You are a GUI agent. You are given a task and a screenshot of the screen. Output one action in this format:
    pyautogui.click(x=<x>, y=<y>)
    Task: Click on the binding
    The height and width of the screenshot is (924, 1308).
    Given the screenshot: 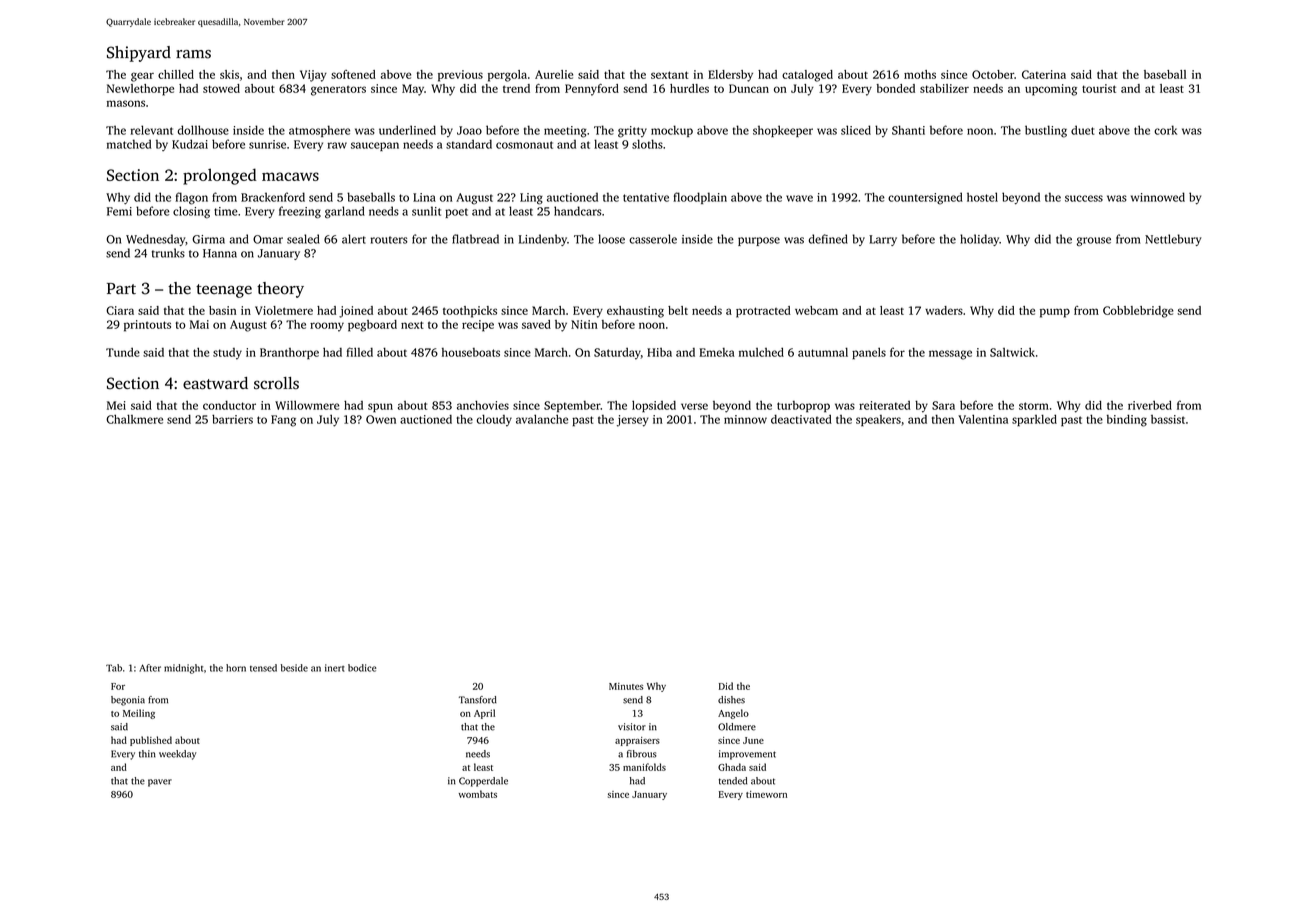 What is the action you would take?
    pyautogui.click(x=1127, y=420)
